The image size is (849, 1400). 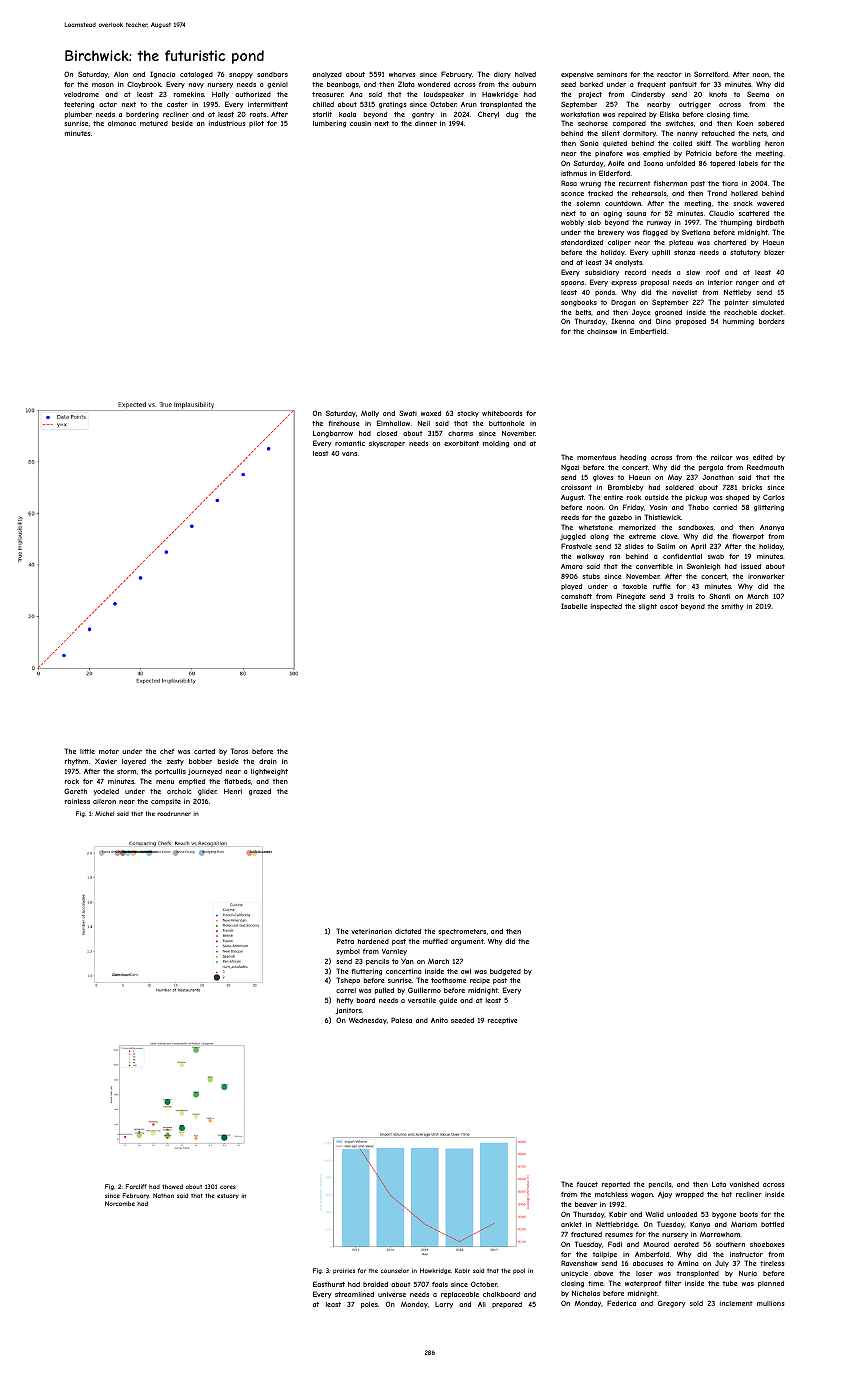 I want to click on pickup, so click(x=696, y=498).
